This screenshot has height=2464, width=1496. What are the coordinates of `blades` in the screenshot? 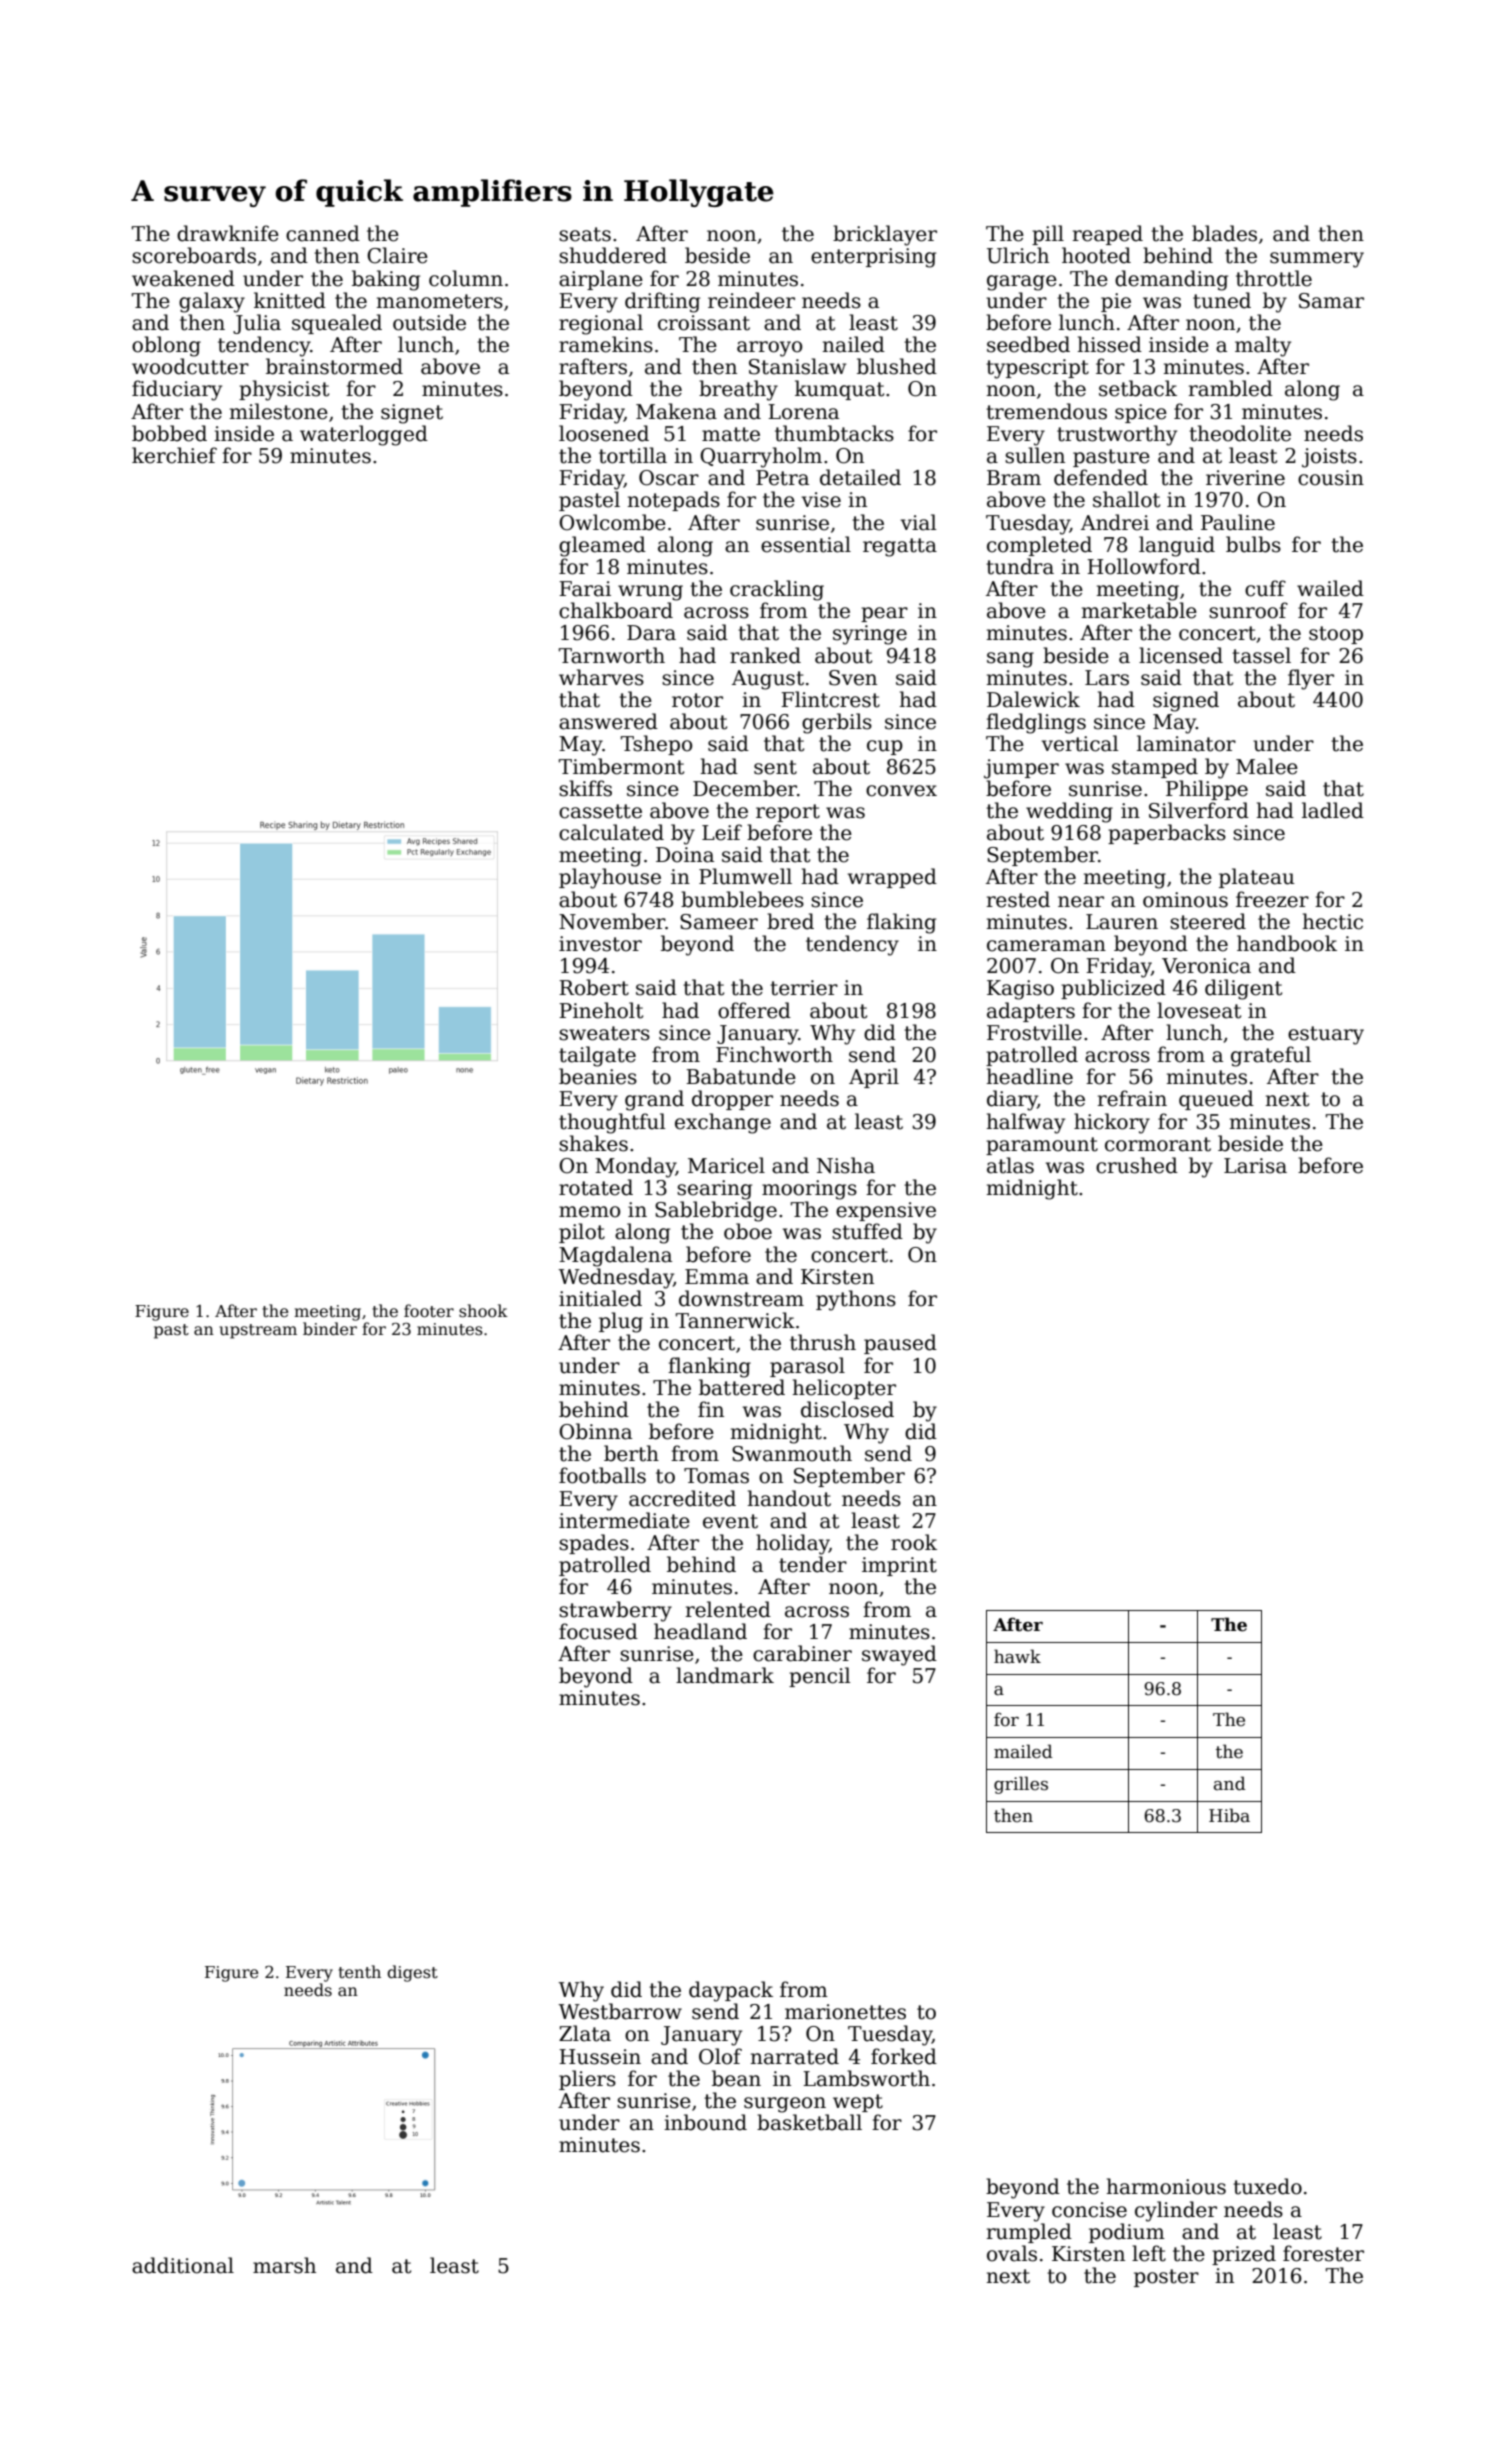 It's located at (1224, 233).
